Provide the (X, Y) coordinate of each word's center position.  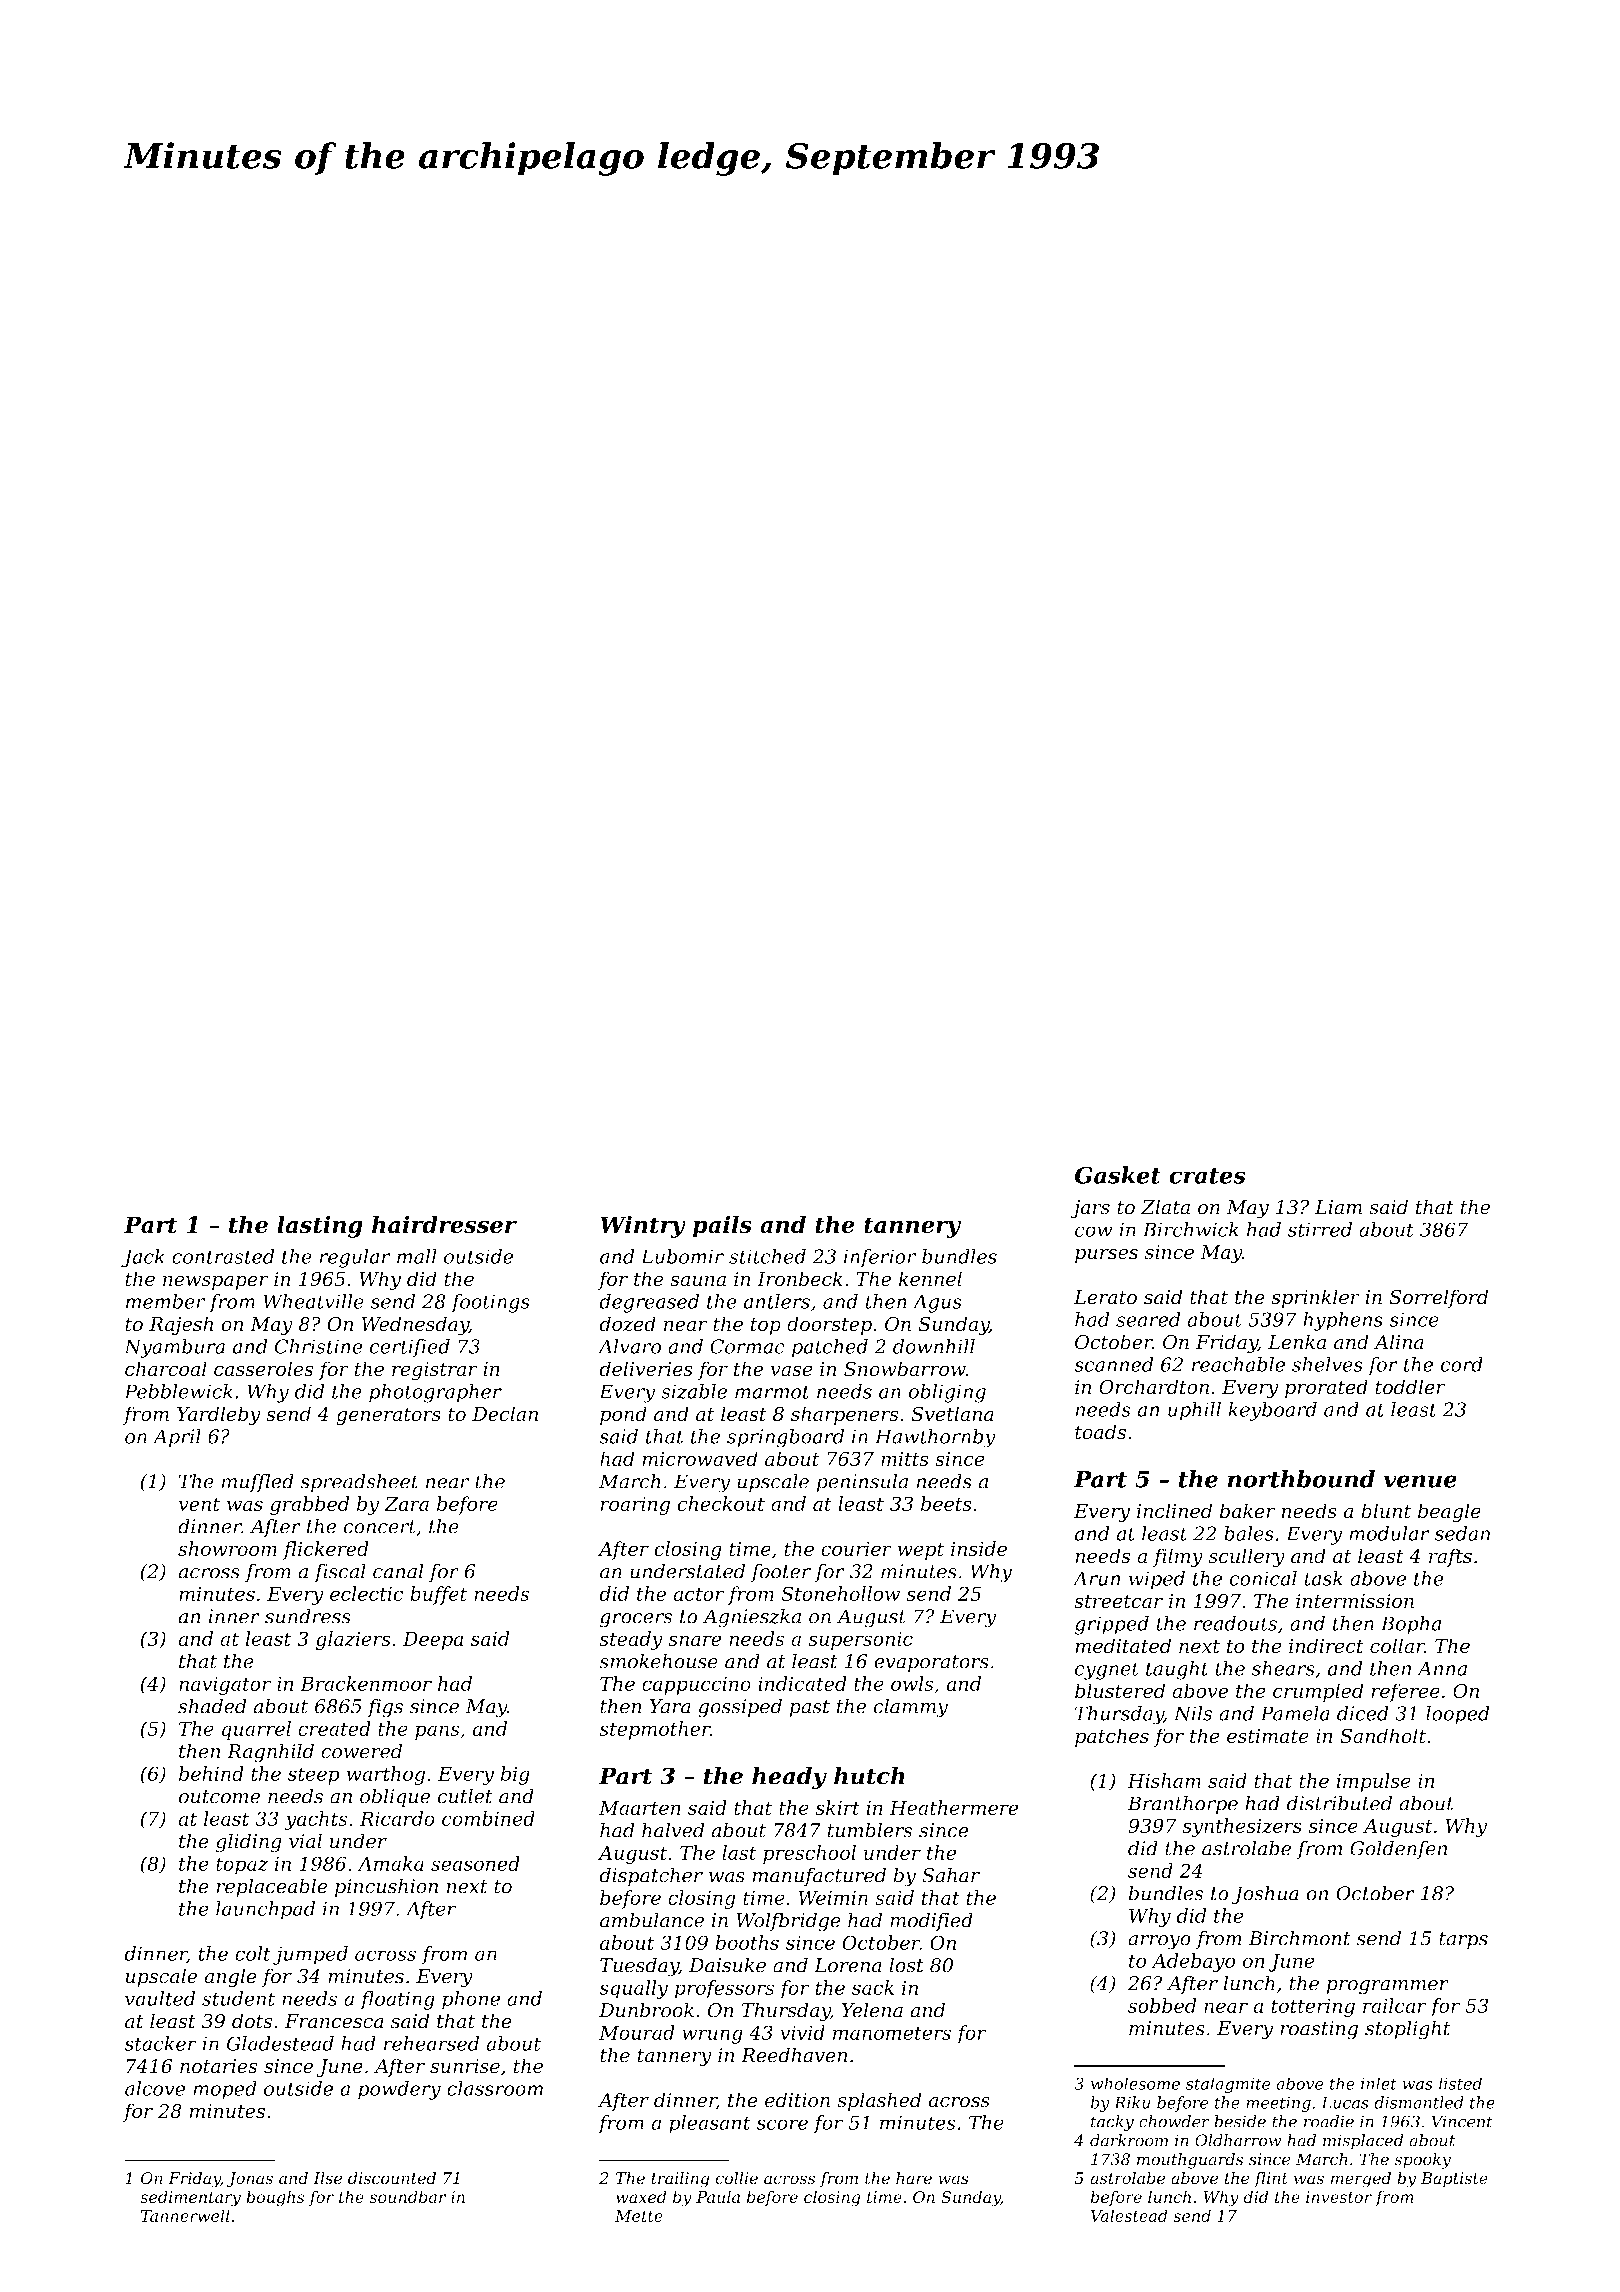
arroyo (1159, 1942)
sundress (308, 1616)
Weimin (833, 1897)
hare (914, 2178)
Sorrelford (1439, 1298)
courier (856, 1548)
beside (1240, 2121)
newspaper (215, 1282)
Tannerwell (185, 2215)
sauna (698, 1281)
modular (1389, 1533)
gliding (249, 1843)
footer (781, 1573)
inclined (1174, 1511)
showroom (227, 1548)
